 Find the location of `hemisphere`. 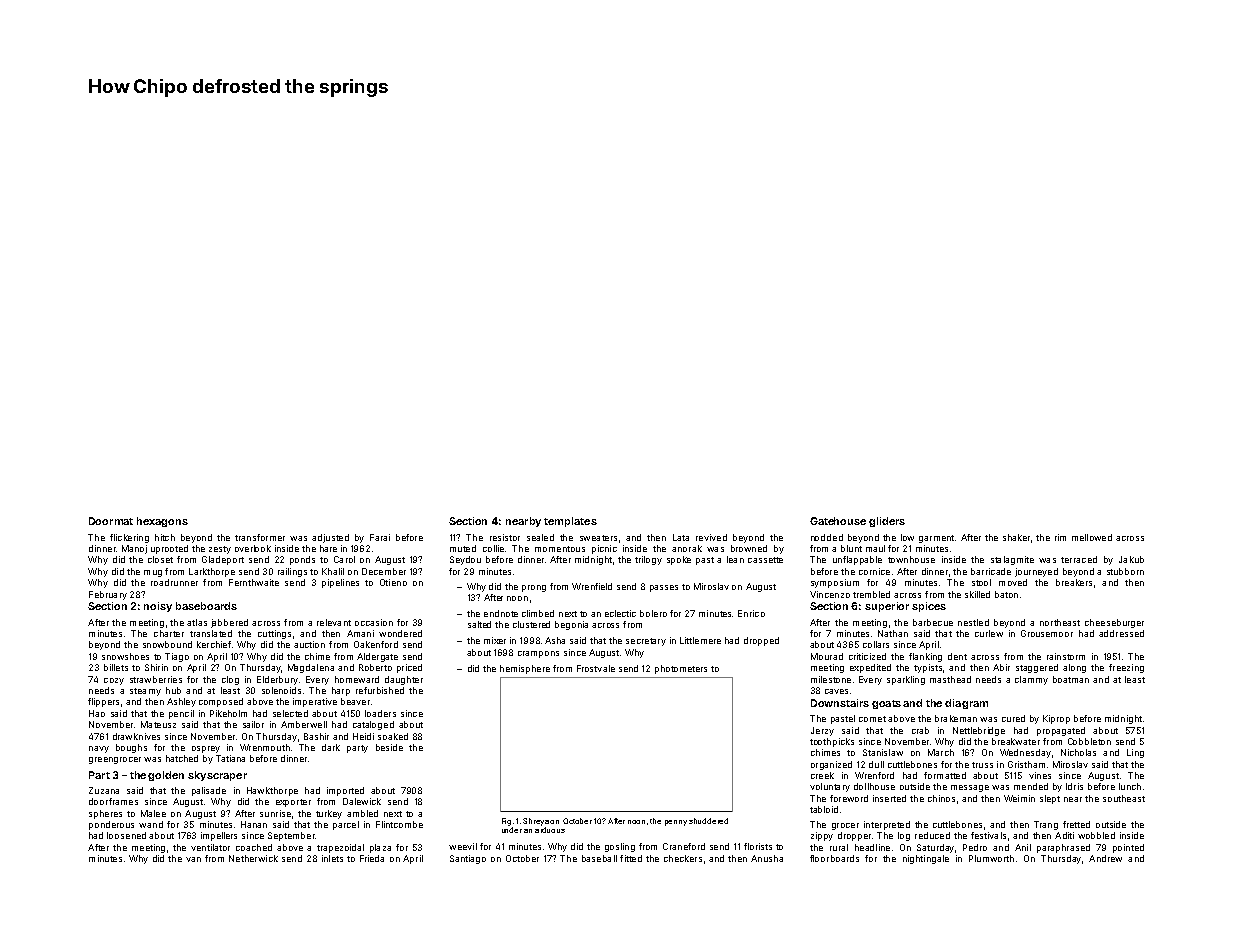

hemisphere is located at coordinates (525, 669).
